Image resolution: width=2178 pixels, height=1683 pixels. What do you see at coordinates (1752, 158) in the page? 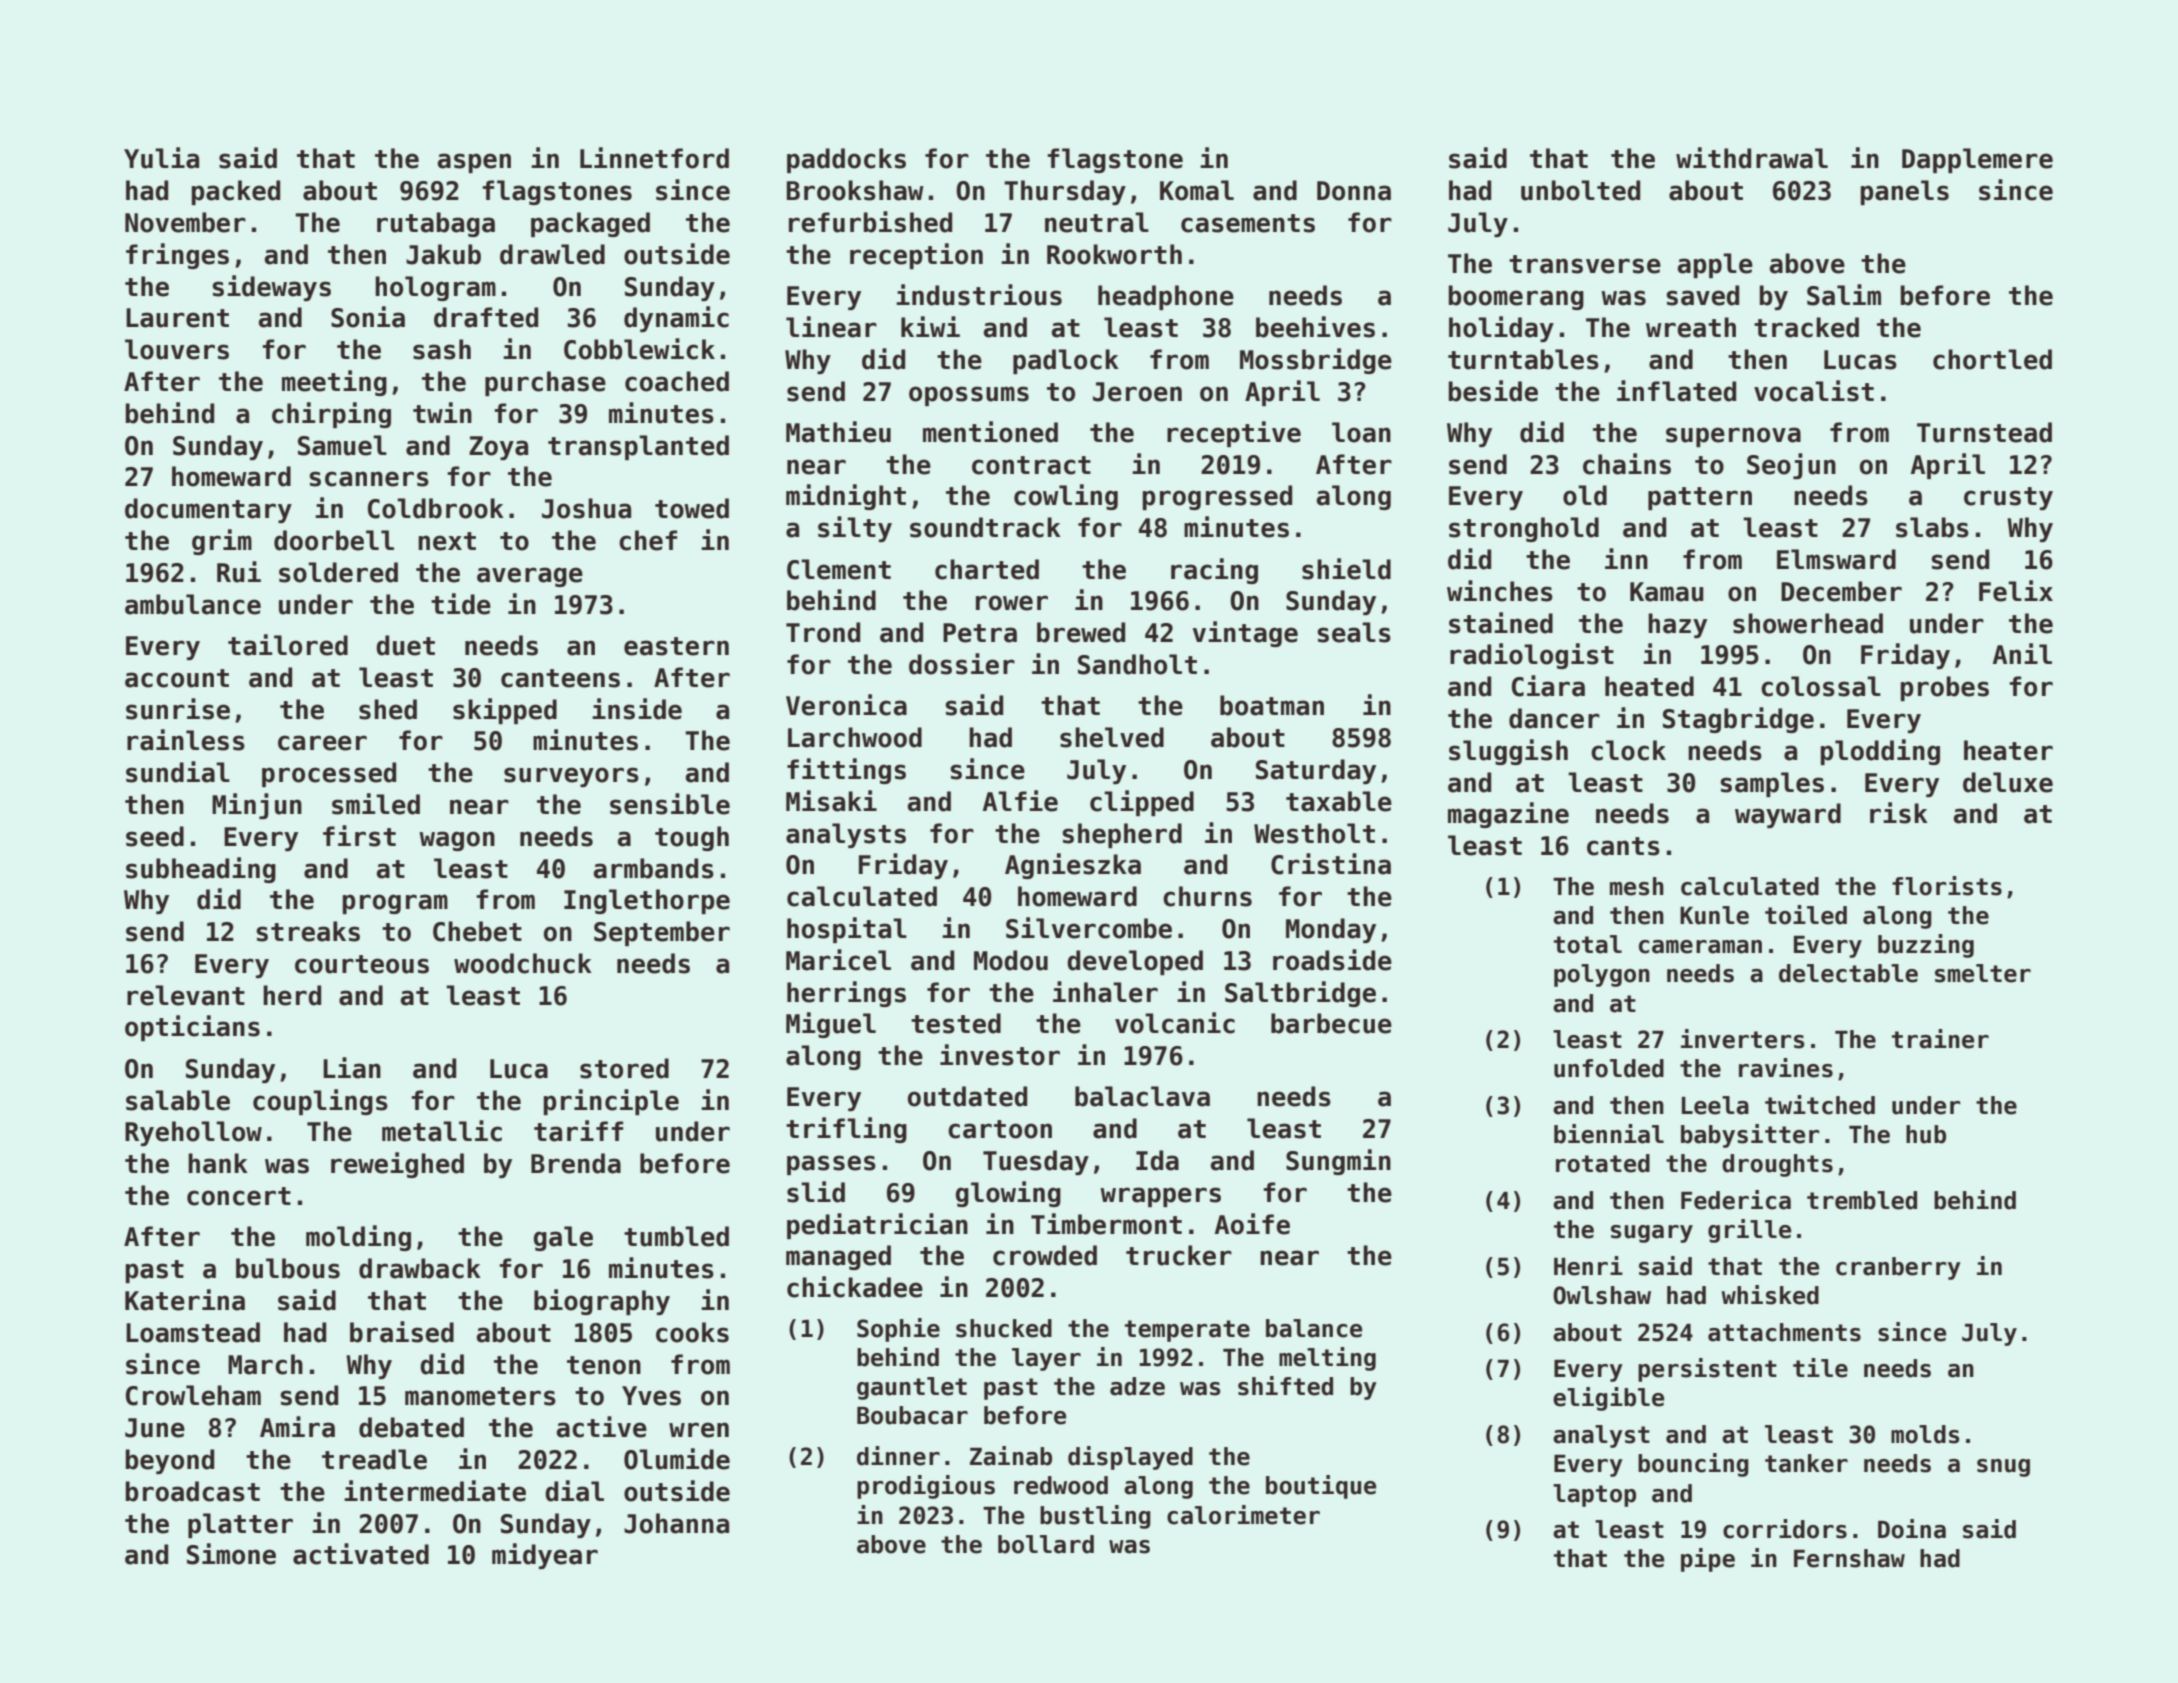
I see `withdrawal` at bounding box center [1752, 158].
